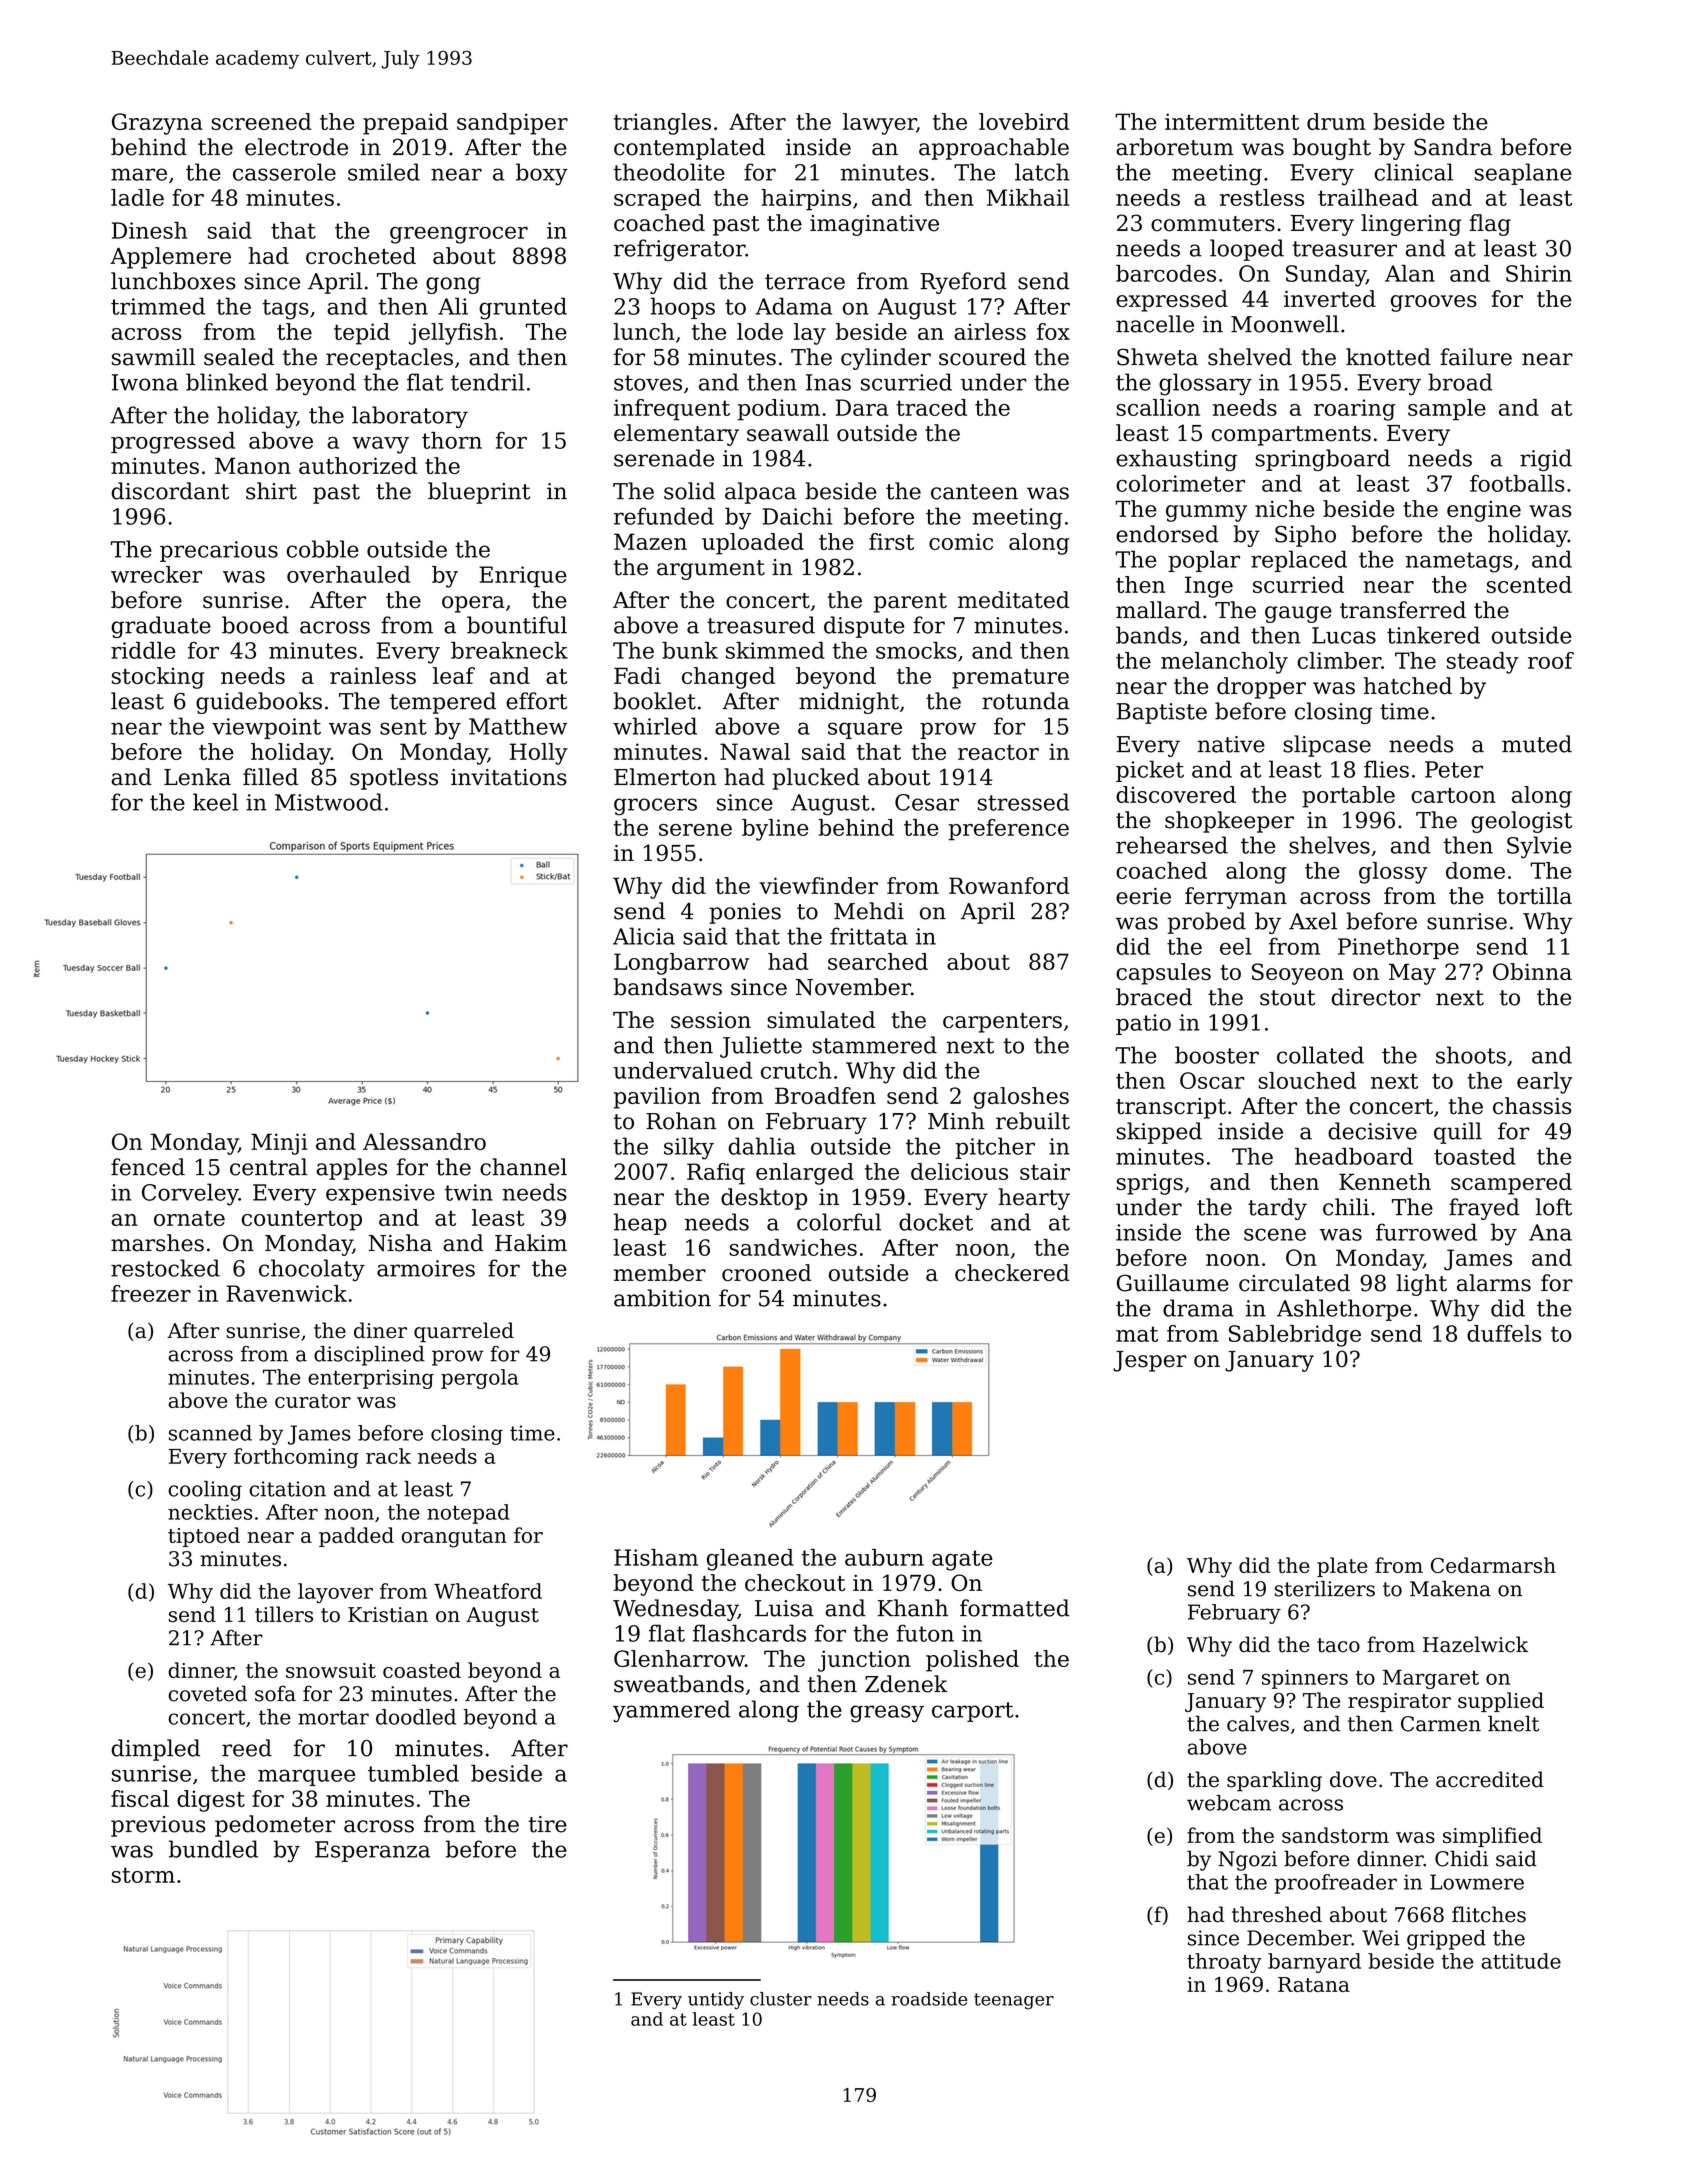  I want to click on roadside, so click(929, 1999).
